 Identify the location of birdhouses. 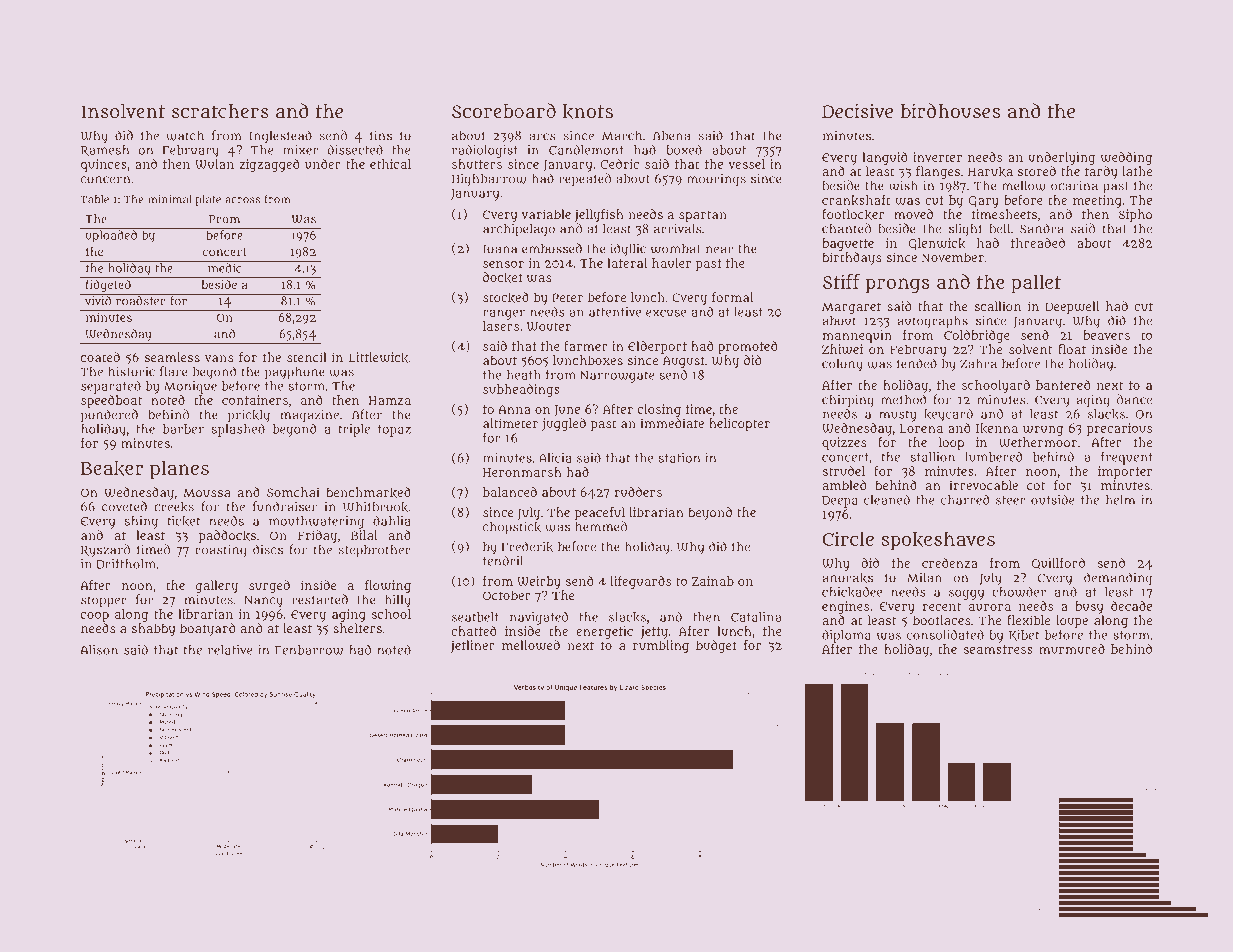
(950, 110).
